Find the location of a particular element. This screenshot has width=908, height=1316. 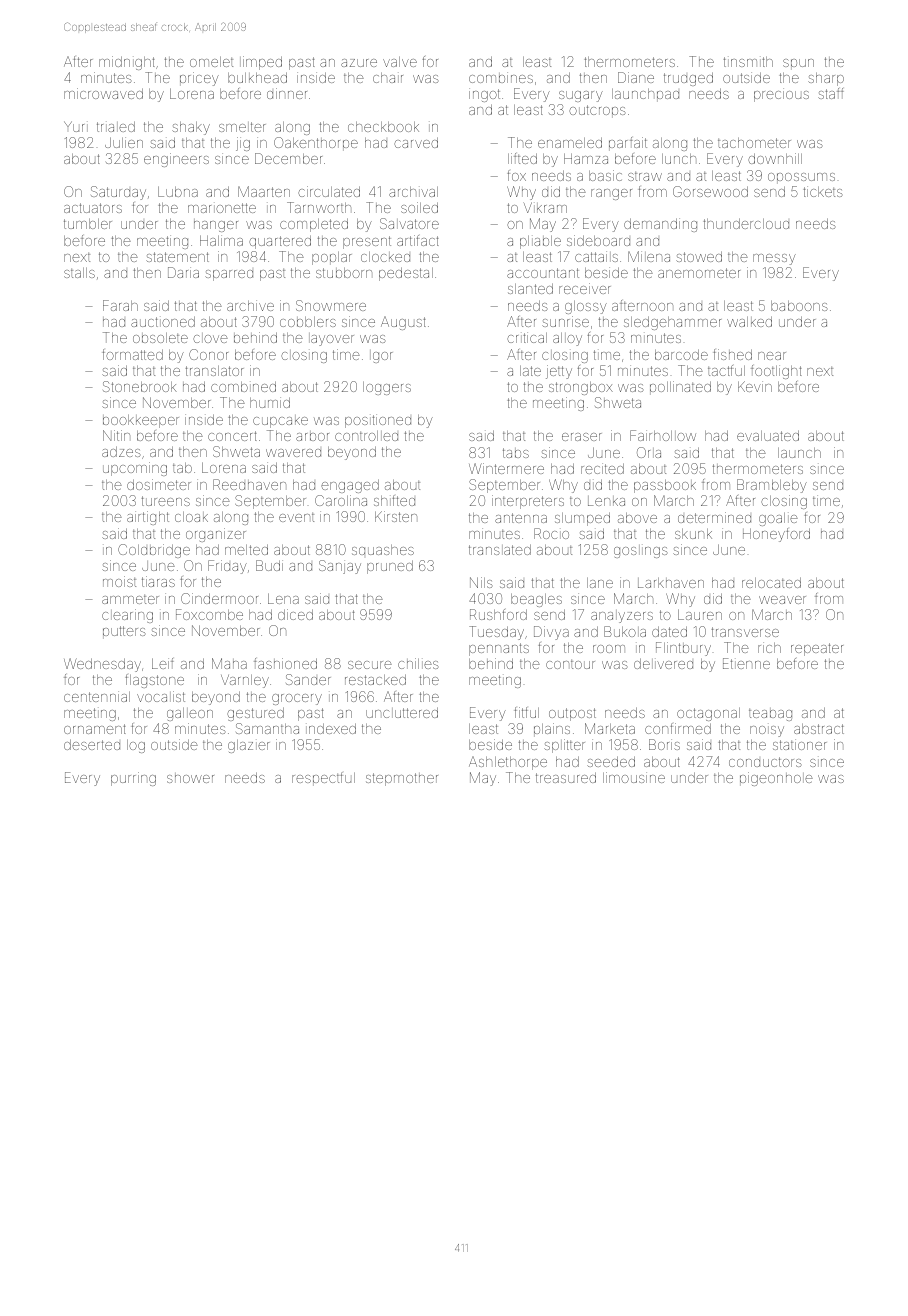

August is located at coordinates (403, 323).
